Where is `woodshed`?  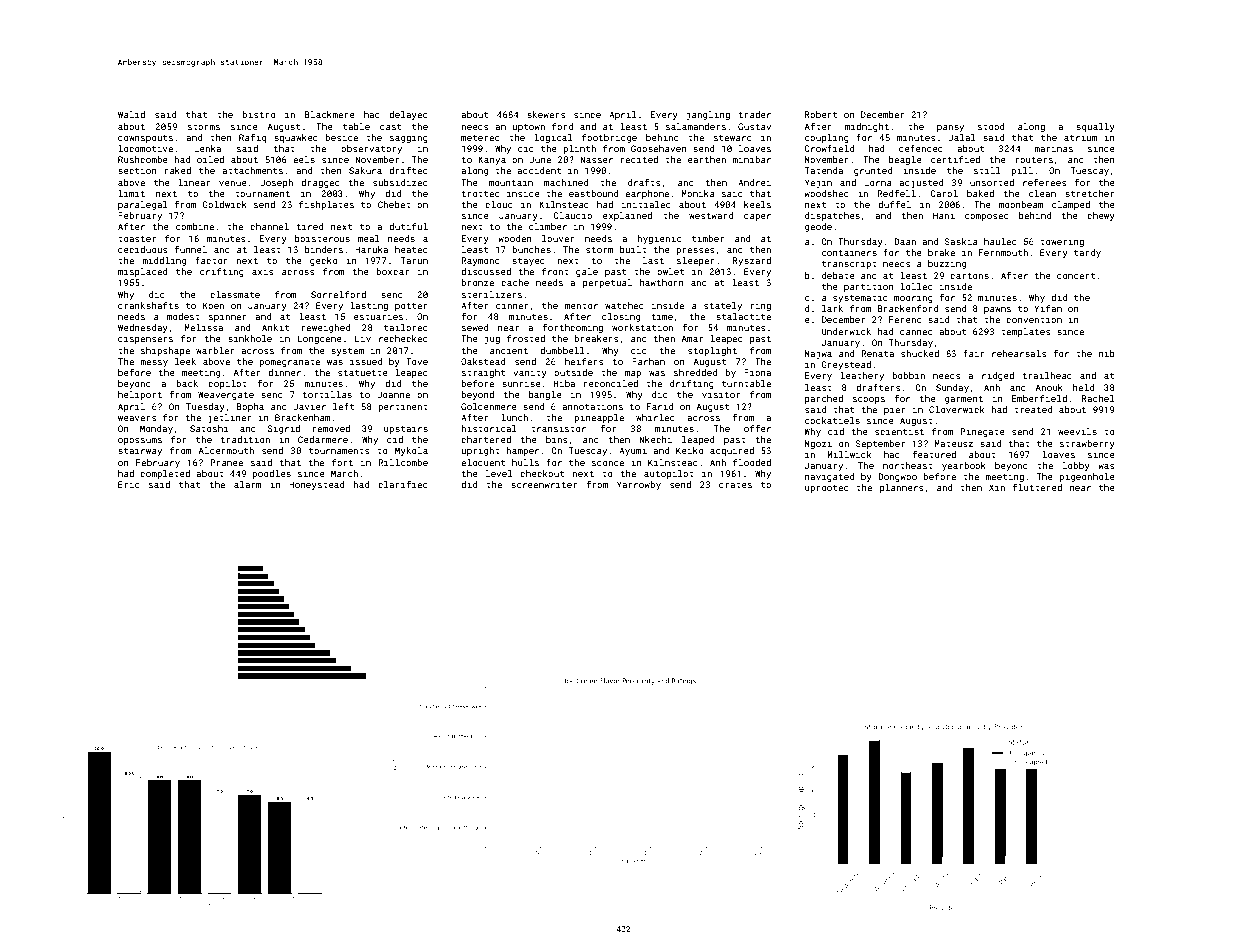 woodshed is located at coordinates (826, 193).
